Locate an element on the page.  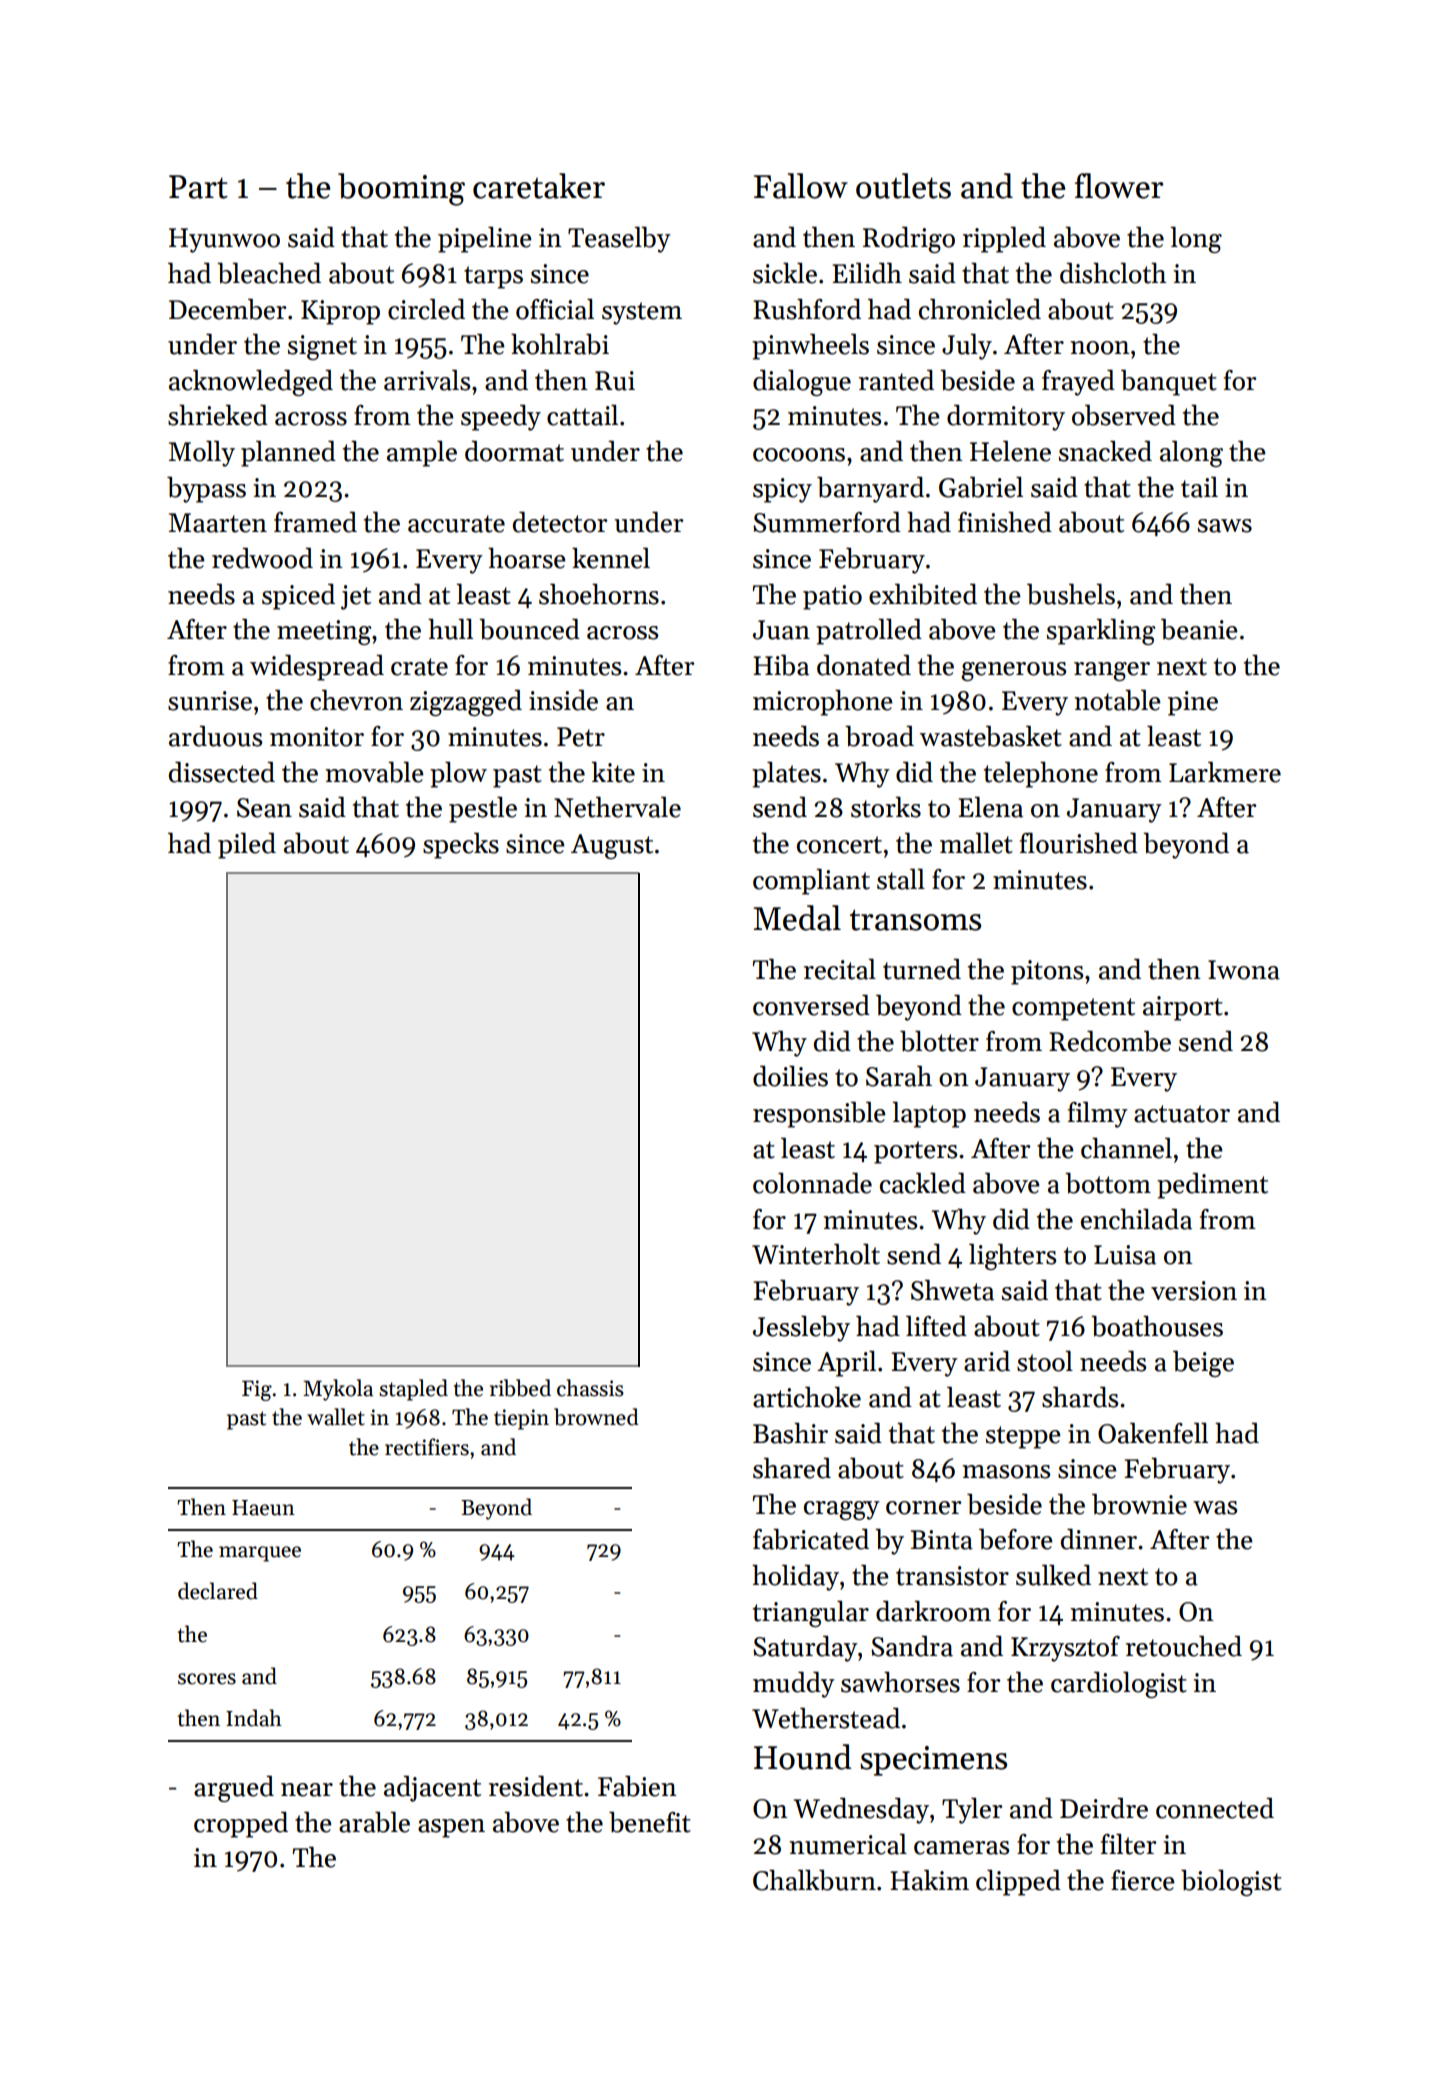
Hyunwoo is located at coordinates (224, 240).
